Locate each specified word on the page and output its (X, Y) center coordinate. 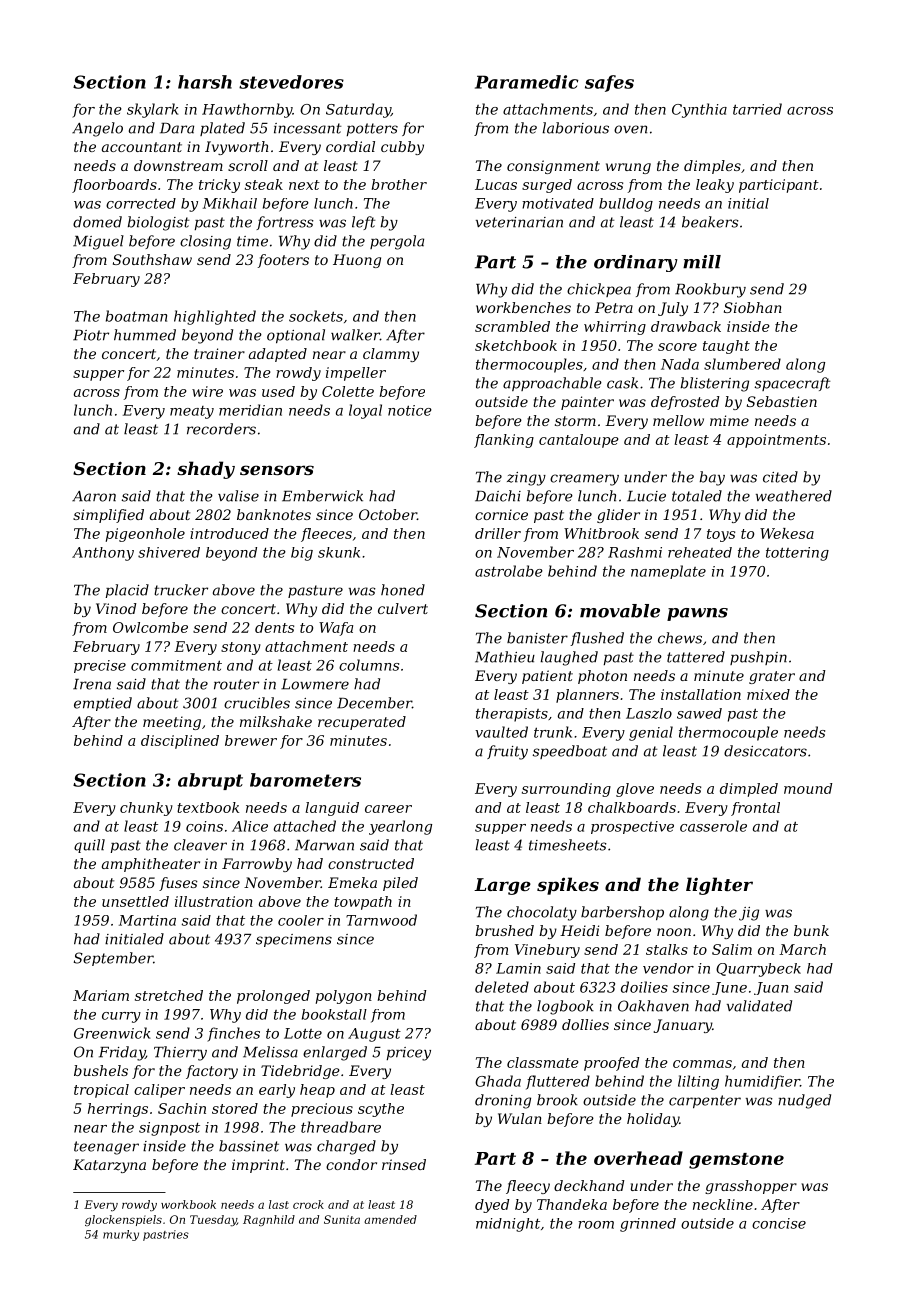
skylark (153, 110)
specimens (294, 940)
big (302, 554)
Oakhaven (653, 1006)
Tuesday (213, 1220)
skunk (339, 552)
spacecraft (792, 384)
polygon (344, 997)
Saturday (358, 110)
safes (609, 83)
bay (712, 478)
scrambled (512, 326)
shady (206, 470)
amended (390, 1219)
